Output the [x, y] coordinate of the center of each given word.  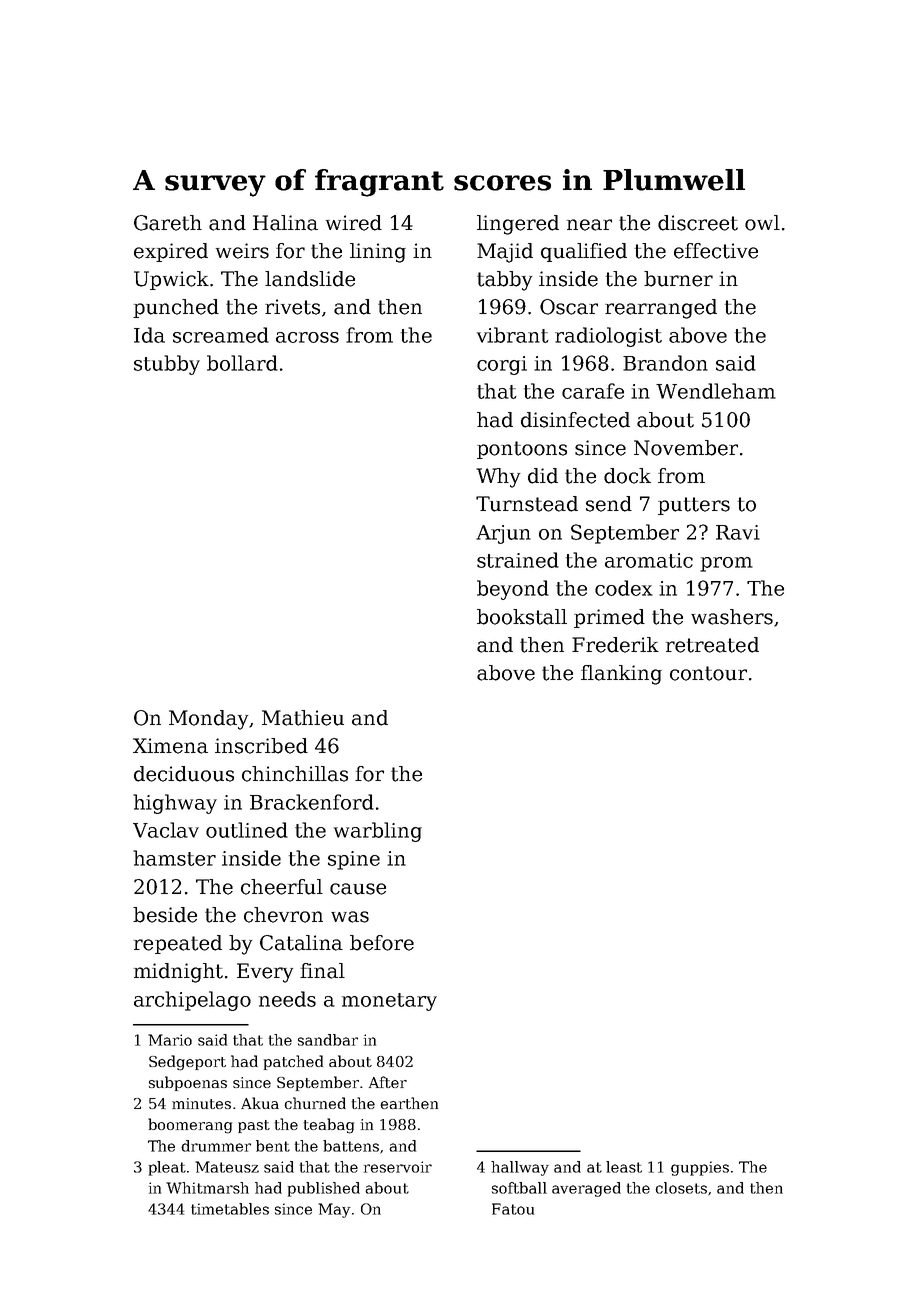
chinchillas [295, 774]
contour [708, 673]
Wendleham [716, 391]
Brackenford [312, 802]
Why [498, 478]
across [307, 337]
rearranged [661, 309]
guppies [700, 1168]
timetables [230, 1209]
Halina [285, 223]
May [334, 1210]
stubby [167, 365]
